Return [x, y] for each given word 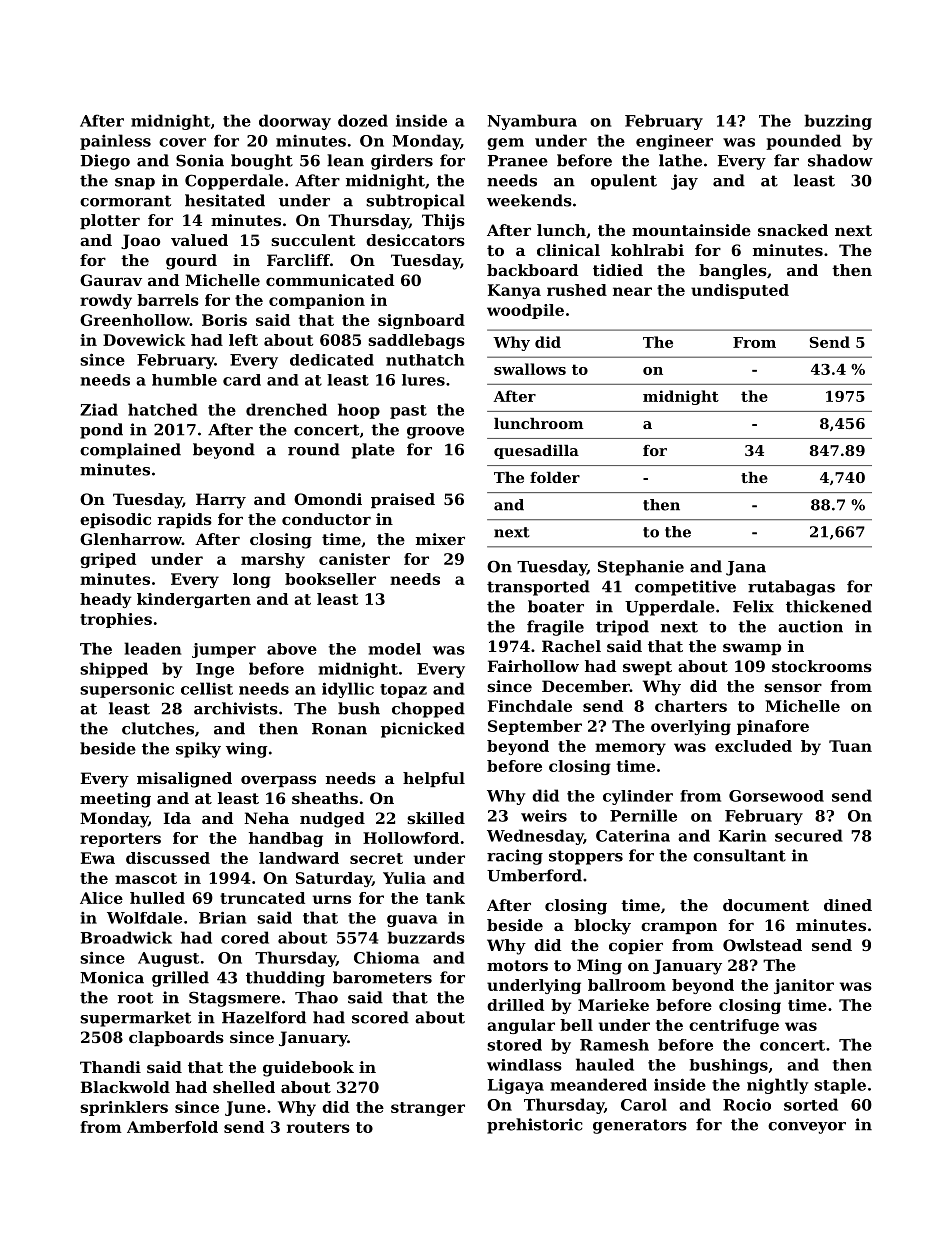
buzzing [838, 122]
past [408, 412]
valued [199, 240]
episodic [115, 520]
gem [505, 144]
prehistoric [535, 1126]
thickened [829, 606]
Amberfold [172, 1127]
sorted [811, 1104]
